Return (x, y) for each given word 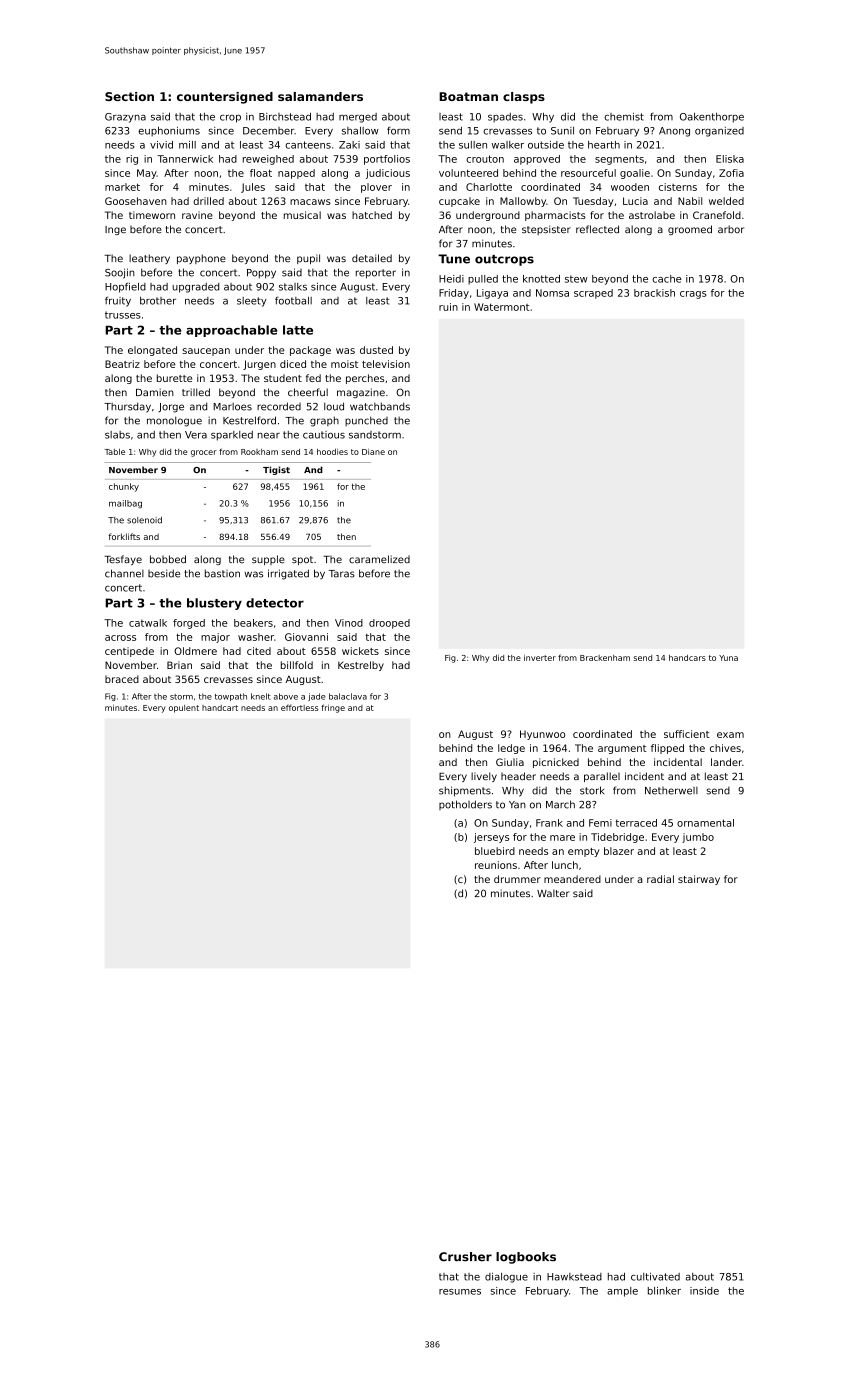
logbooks (526, 1258)
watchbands (380, 406)
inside (704, 1291)
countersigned (225, 98)
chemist (624, 117)
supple (268, 560)
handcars (687, 658)
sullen (473, 145)
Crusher (465, 1257)
